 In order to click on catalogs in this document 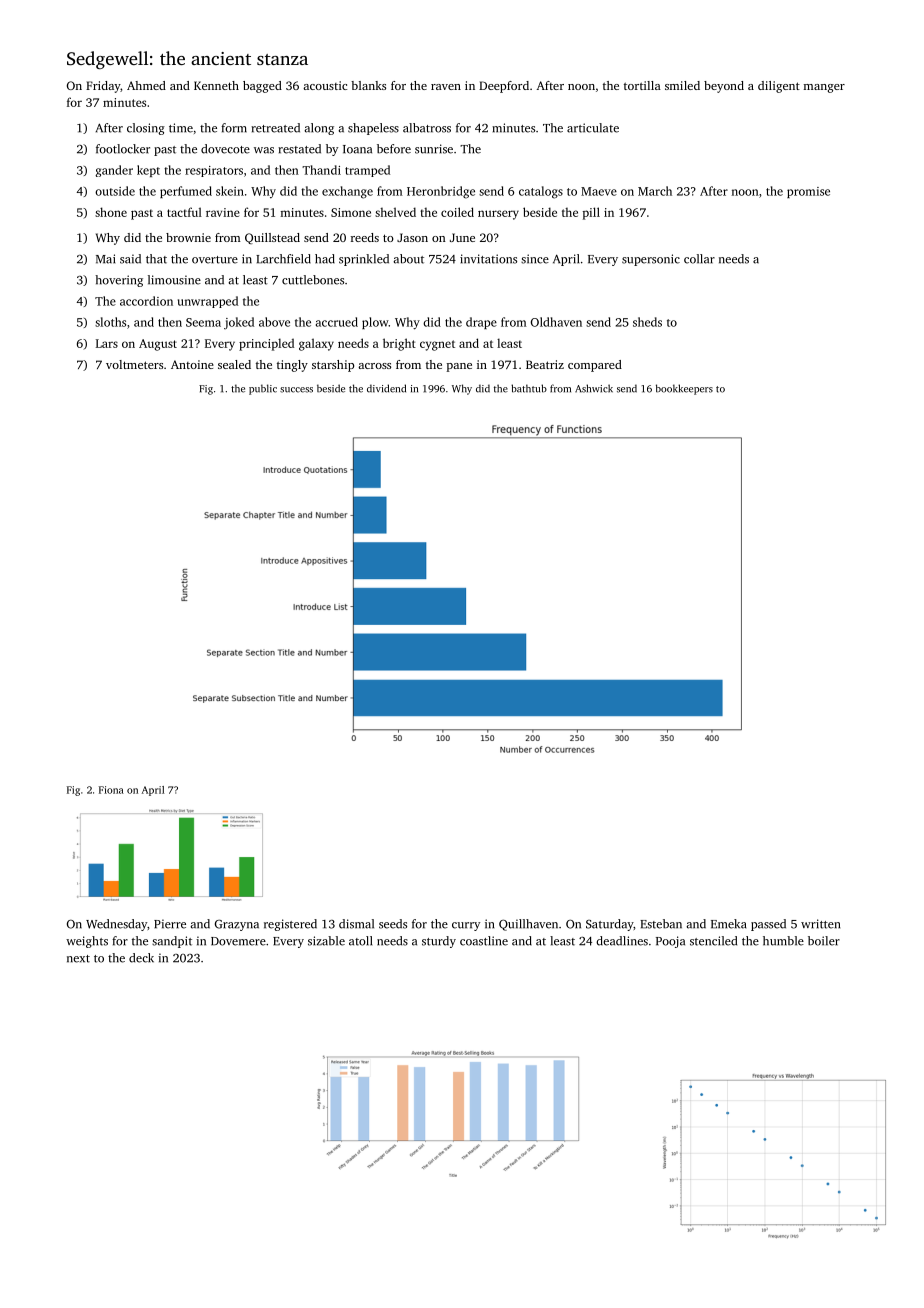, I will do `click(541, 192)`.
